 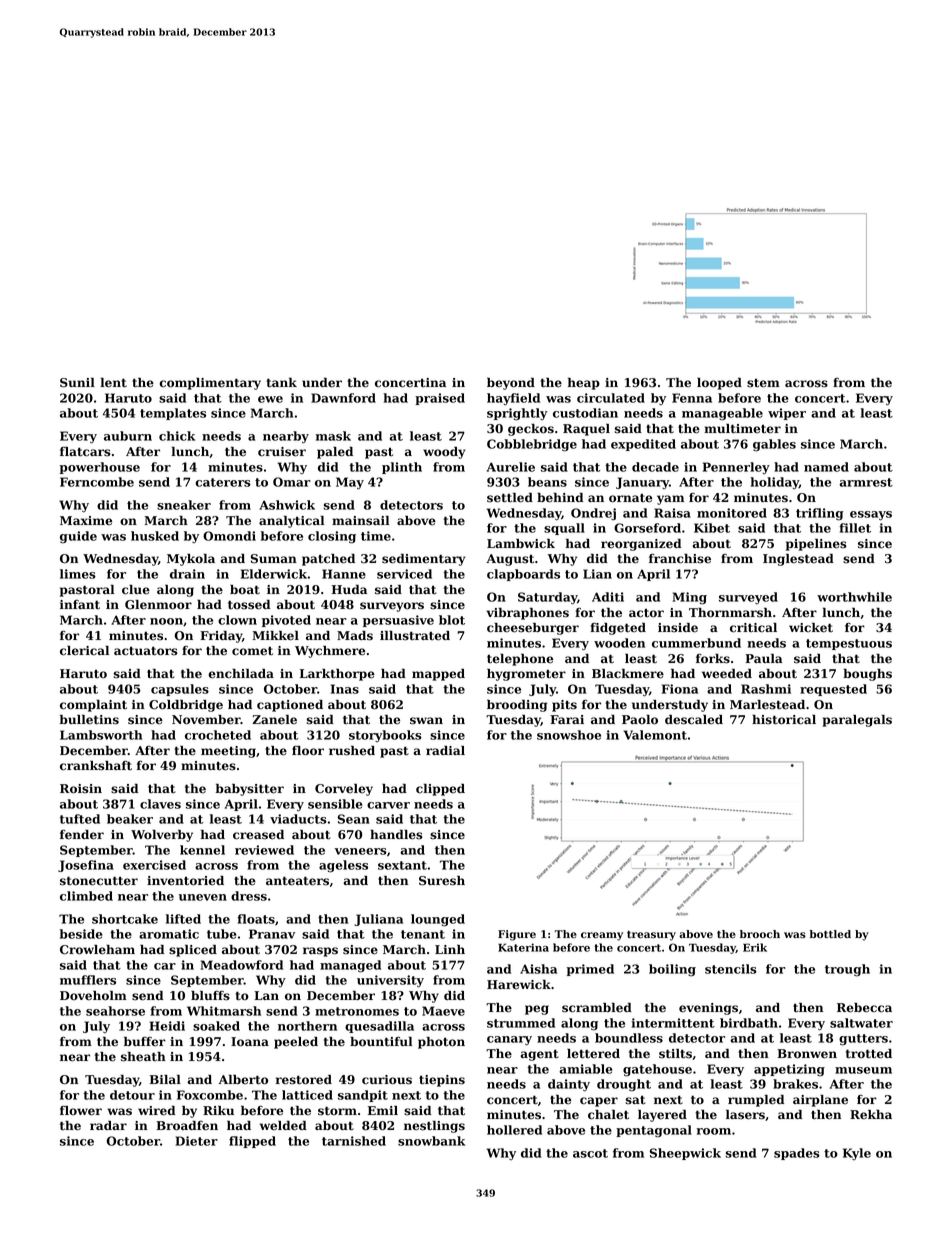 What do you see at coordinates (719, 383) in the page?
I see `looped` at bounding box center [719, 383].
